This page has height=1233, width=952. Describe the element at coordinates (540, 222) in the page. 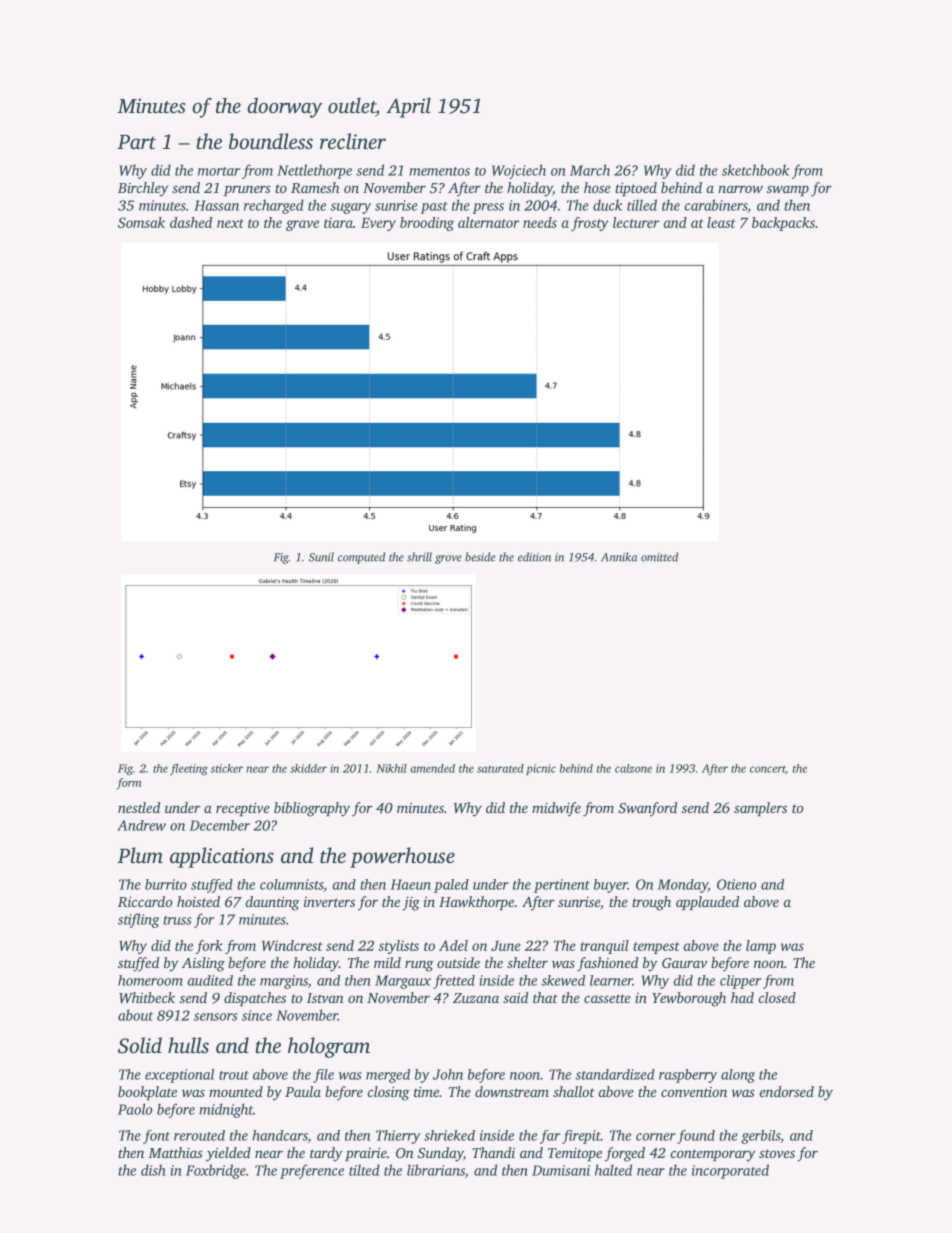

I see `needs` at that location.
